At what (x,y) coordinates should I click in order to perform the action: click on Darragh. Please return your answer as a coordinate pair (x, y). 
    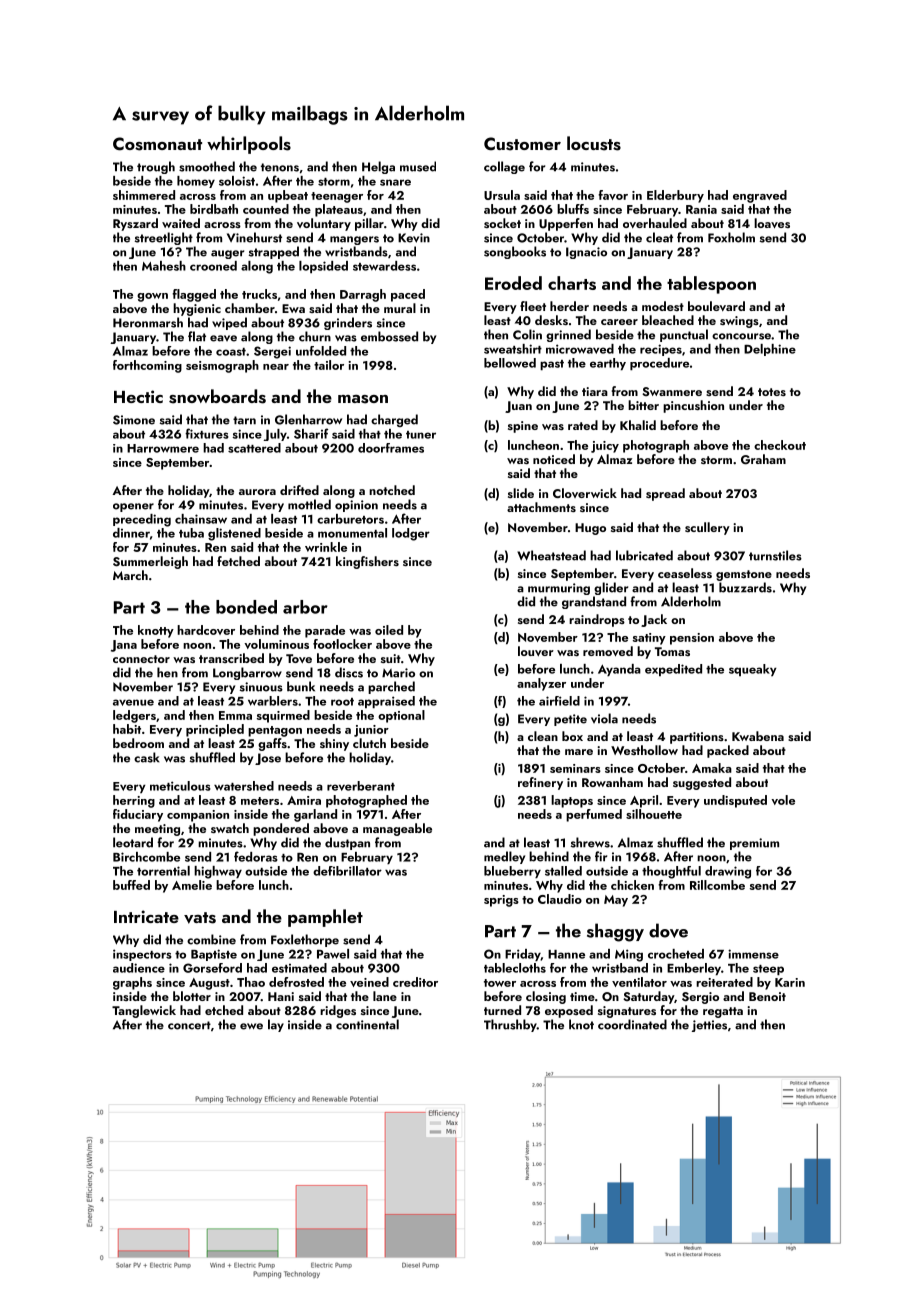
    Looking at the image, I should click on (363, 295).
